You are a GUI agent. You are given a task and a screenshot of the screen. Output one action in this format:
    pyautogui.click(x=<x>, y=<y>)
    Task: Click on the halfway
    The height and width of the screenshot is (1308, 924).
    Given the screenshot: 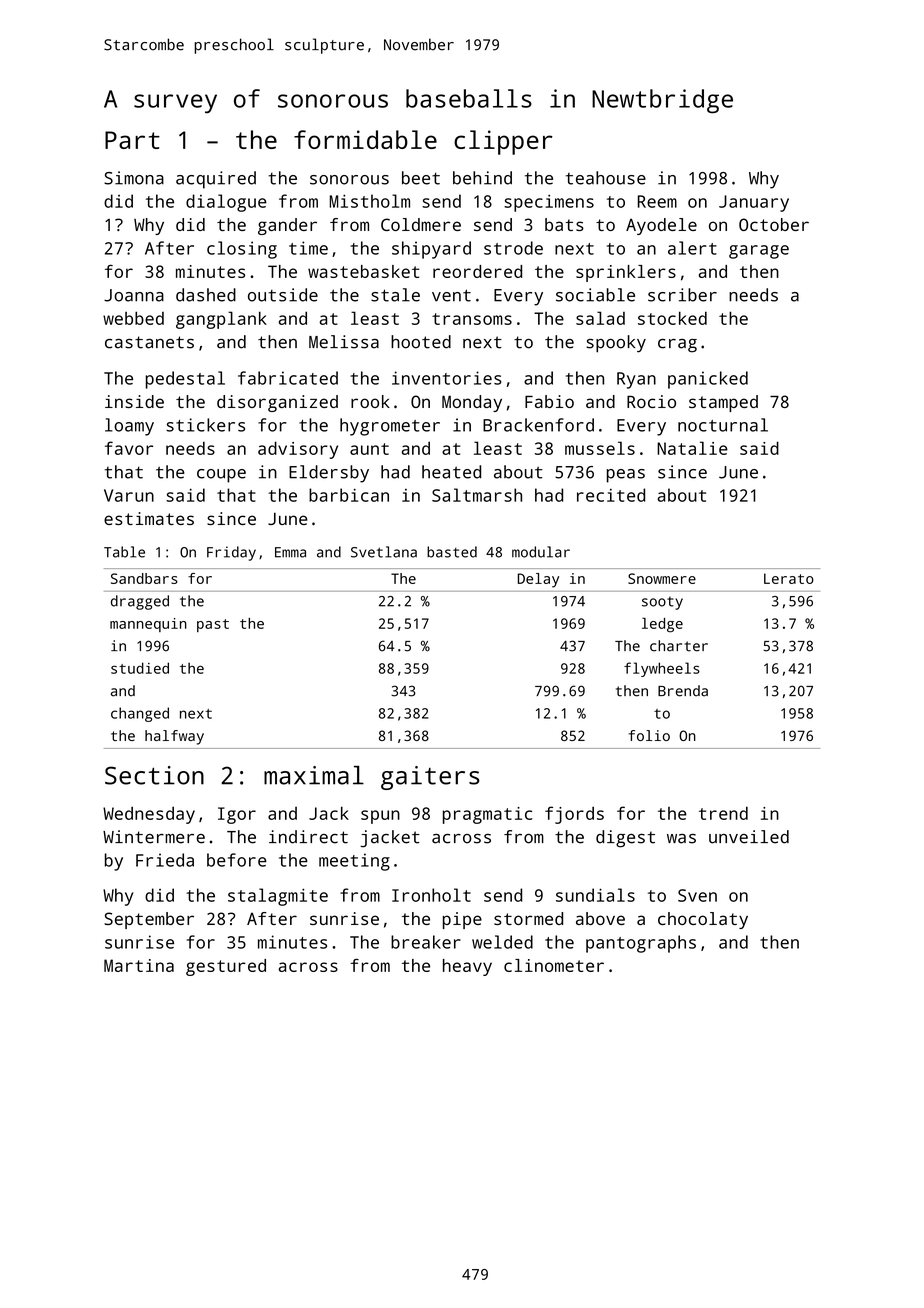 What is the action you would take?
    pyautogui.click(x=174, y=737)
